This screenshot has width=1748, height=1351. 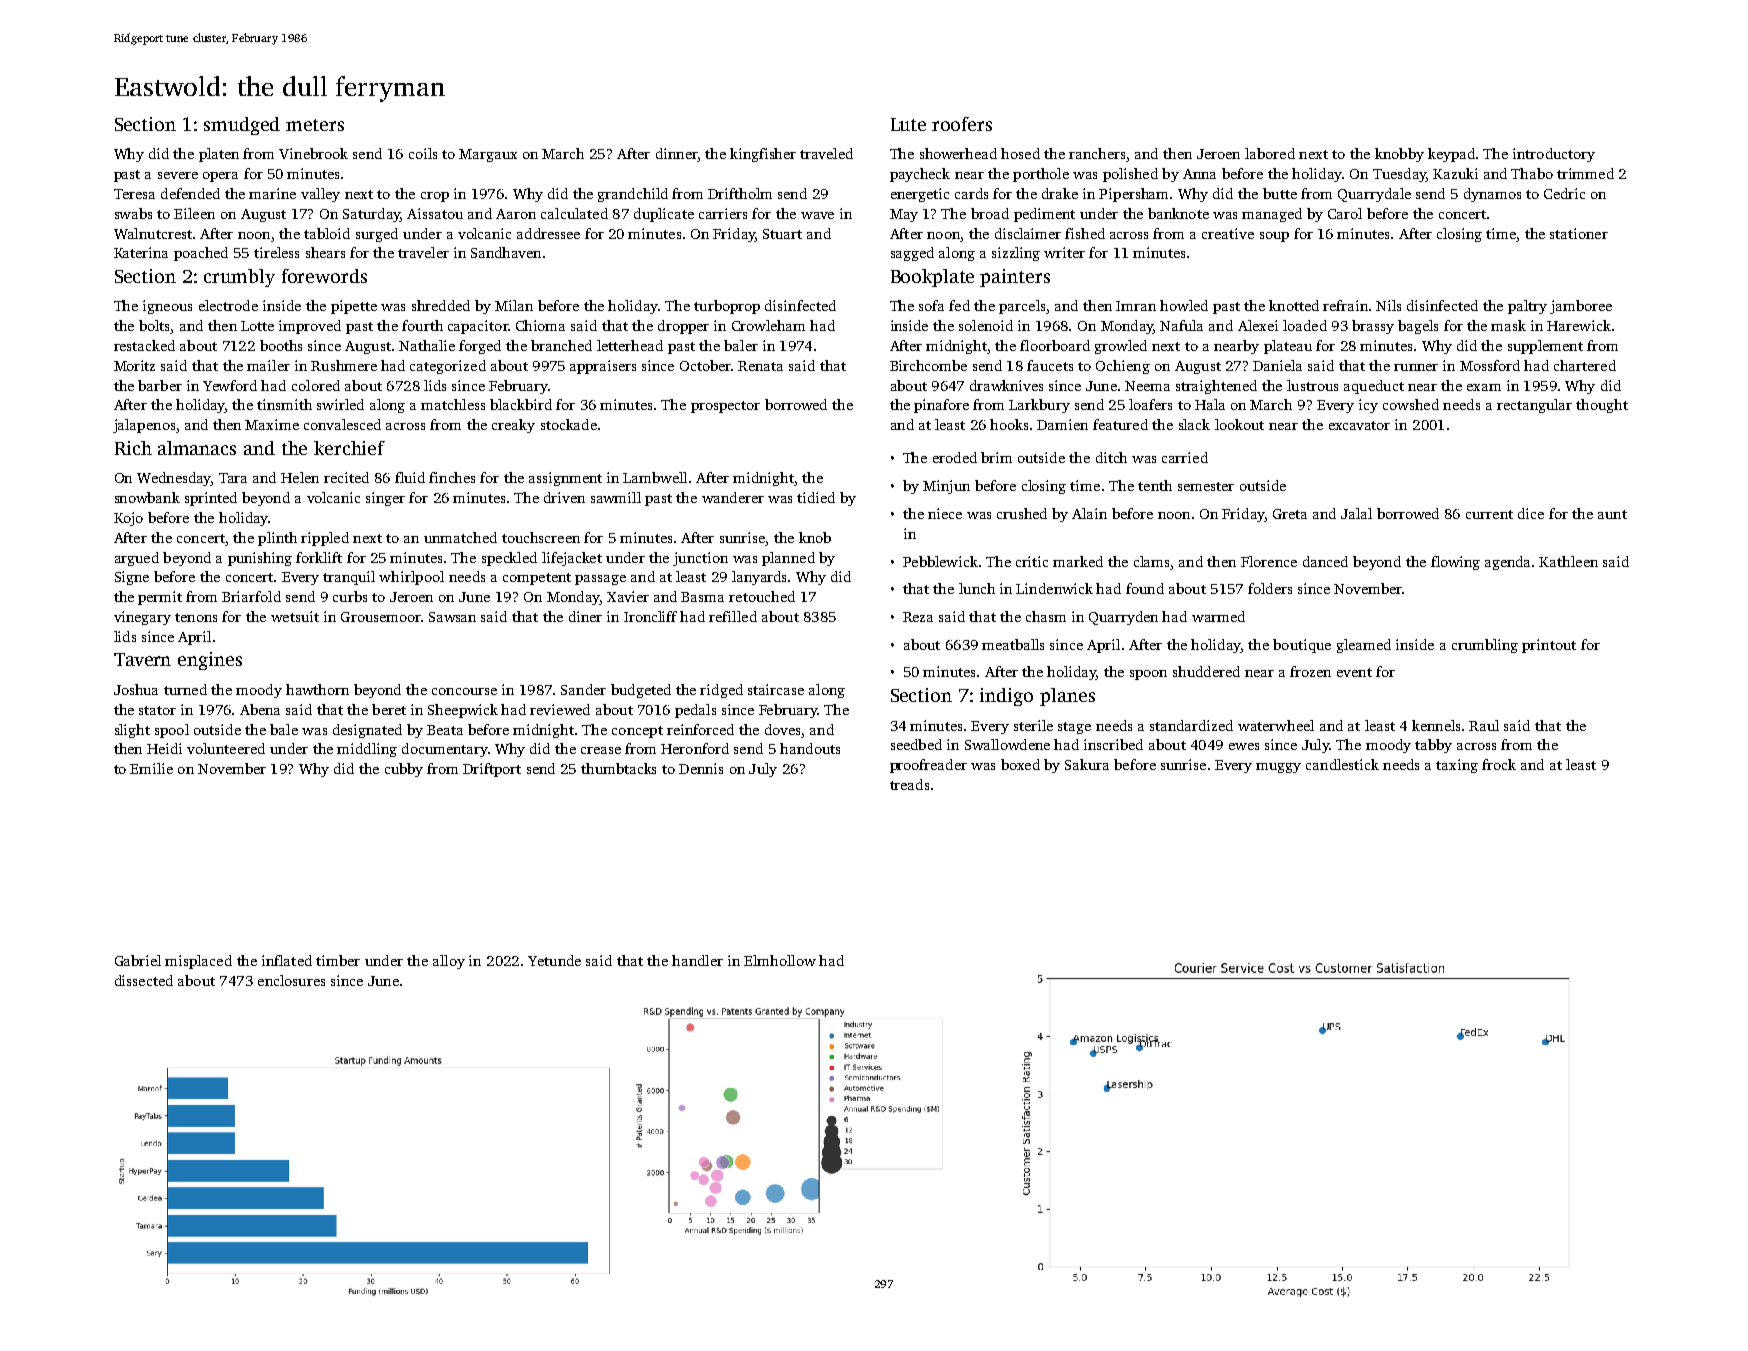 I want to click on kerchief, so click(x=349, y=448).
